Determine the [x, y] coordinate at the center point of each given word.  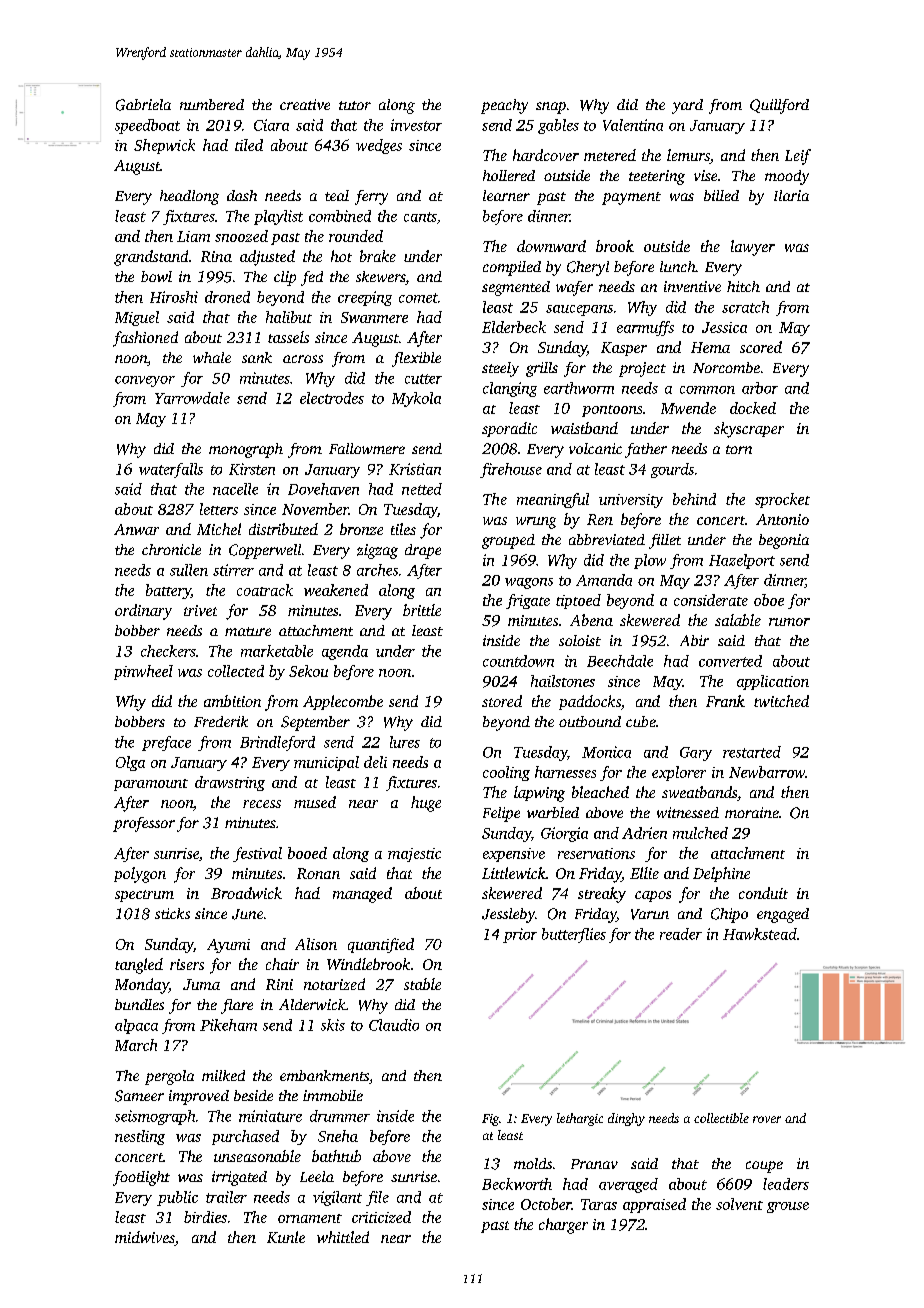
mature [248, 631]
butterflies [574, 935]
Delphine [721, 874]
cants [420, 217]
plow [650, 561]
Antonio [782, 519]
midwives [145, 1238]
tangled [139, 966]
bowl [156, 276]
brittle [422, 610]
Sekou [308, 671]
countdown [518, 661]
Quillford [779, 106]
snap [551, 108]
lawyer [753, 248]
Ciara [271, 125]
